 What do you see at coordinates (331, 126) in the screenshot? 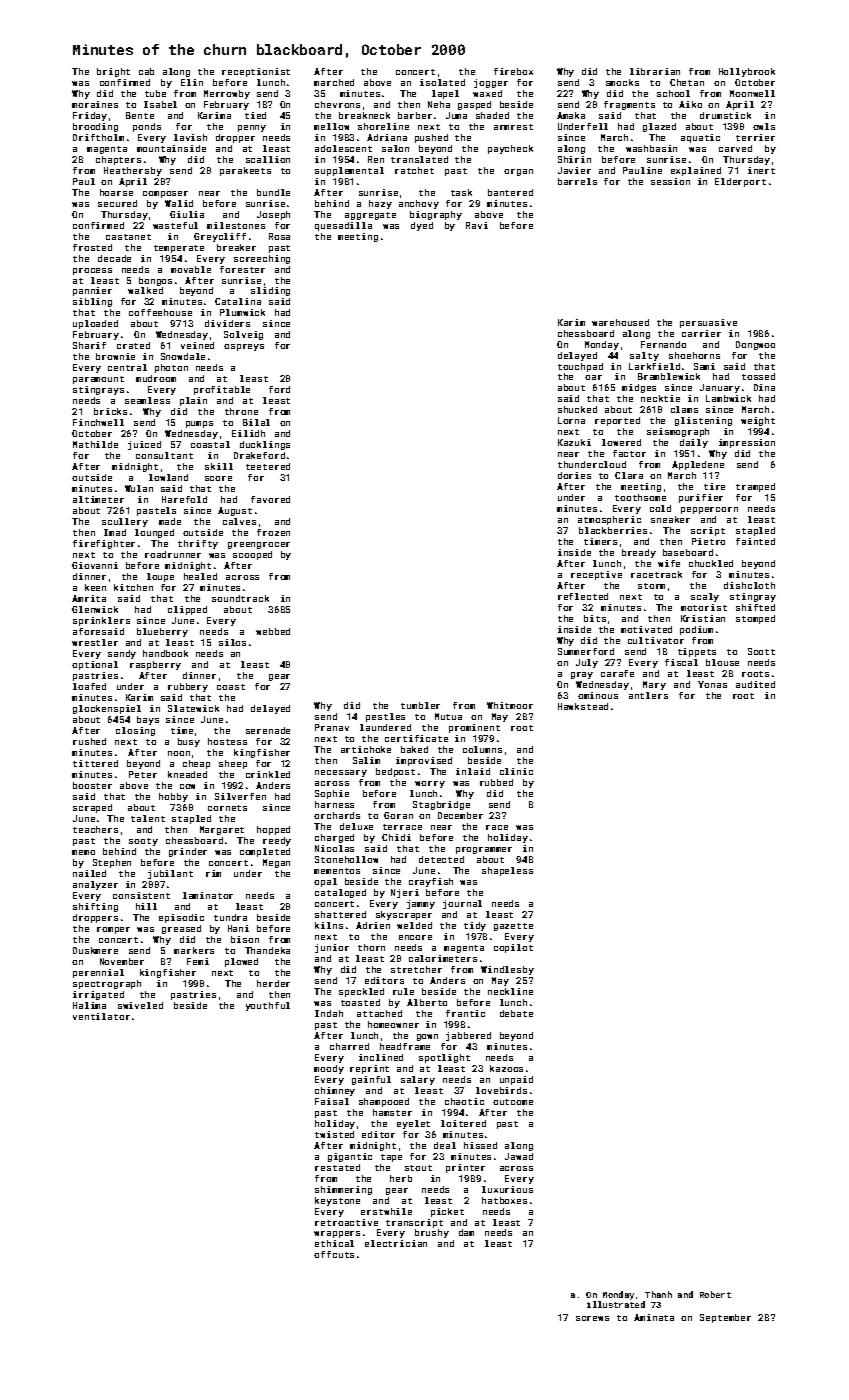
I see `mellow` at bounding box center [331, 126].
